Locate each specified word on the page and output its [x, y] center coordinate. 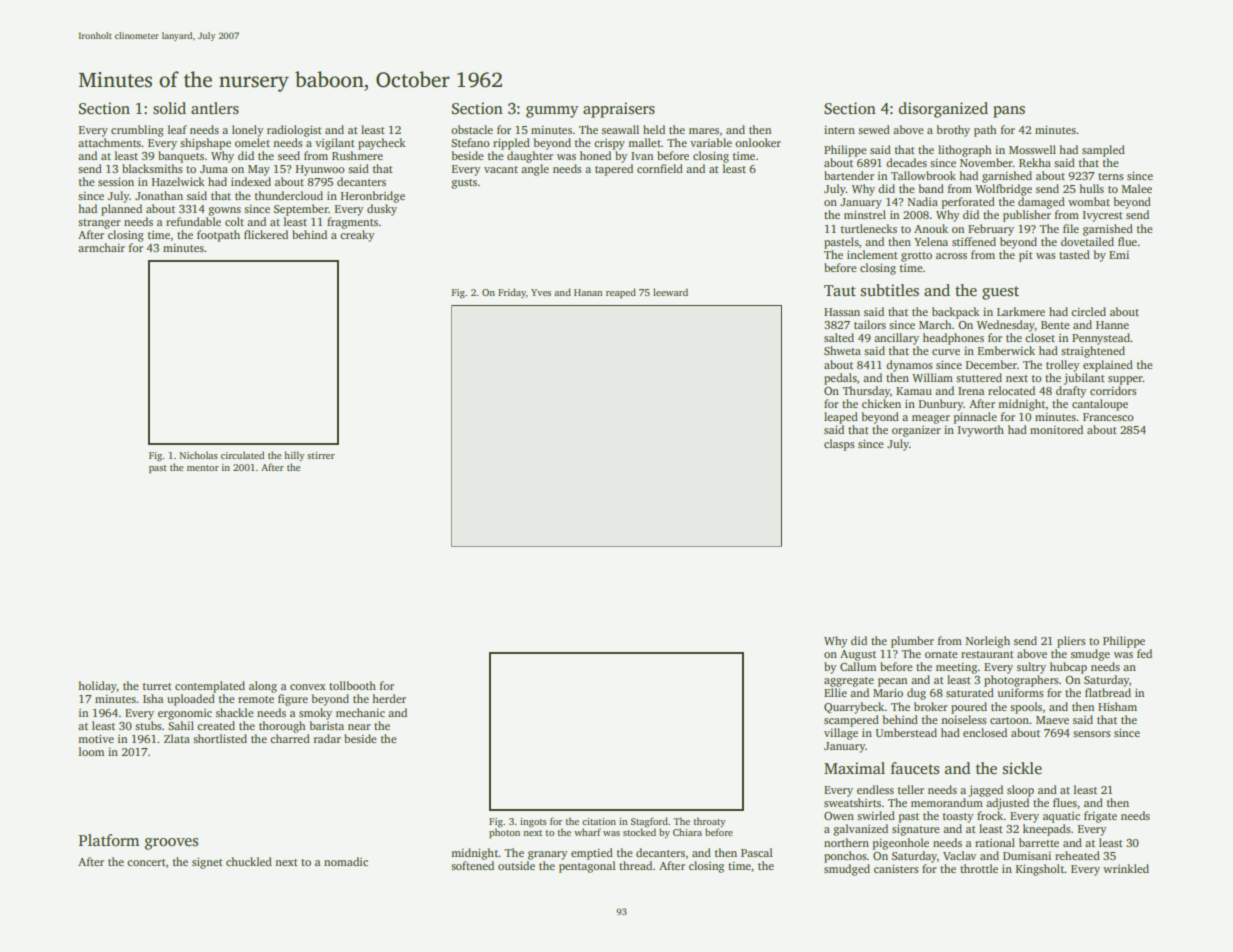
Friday [512, 293]
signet [207, 863]
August [858, 655]
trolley [1062, 366]
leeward [670, 292]
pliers [1071, 642]
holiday [97, 687]
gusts [464, 184]
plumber [912, 642]
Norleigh [988, 642]
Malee [1137, 188]
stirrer [321, 455]
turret [157, 686]
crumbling [137, 131]
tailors [870, 324]
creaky [357, 236]
